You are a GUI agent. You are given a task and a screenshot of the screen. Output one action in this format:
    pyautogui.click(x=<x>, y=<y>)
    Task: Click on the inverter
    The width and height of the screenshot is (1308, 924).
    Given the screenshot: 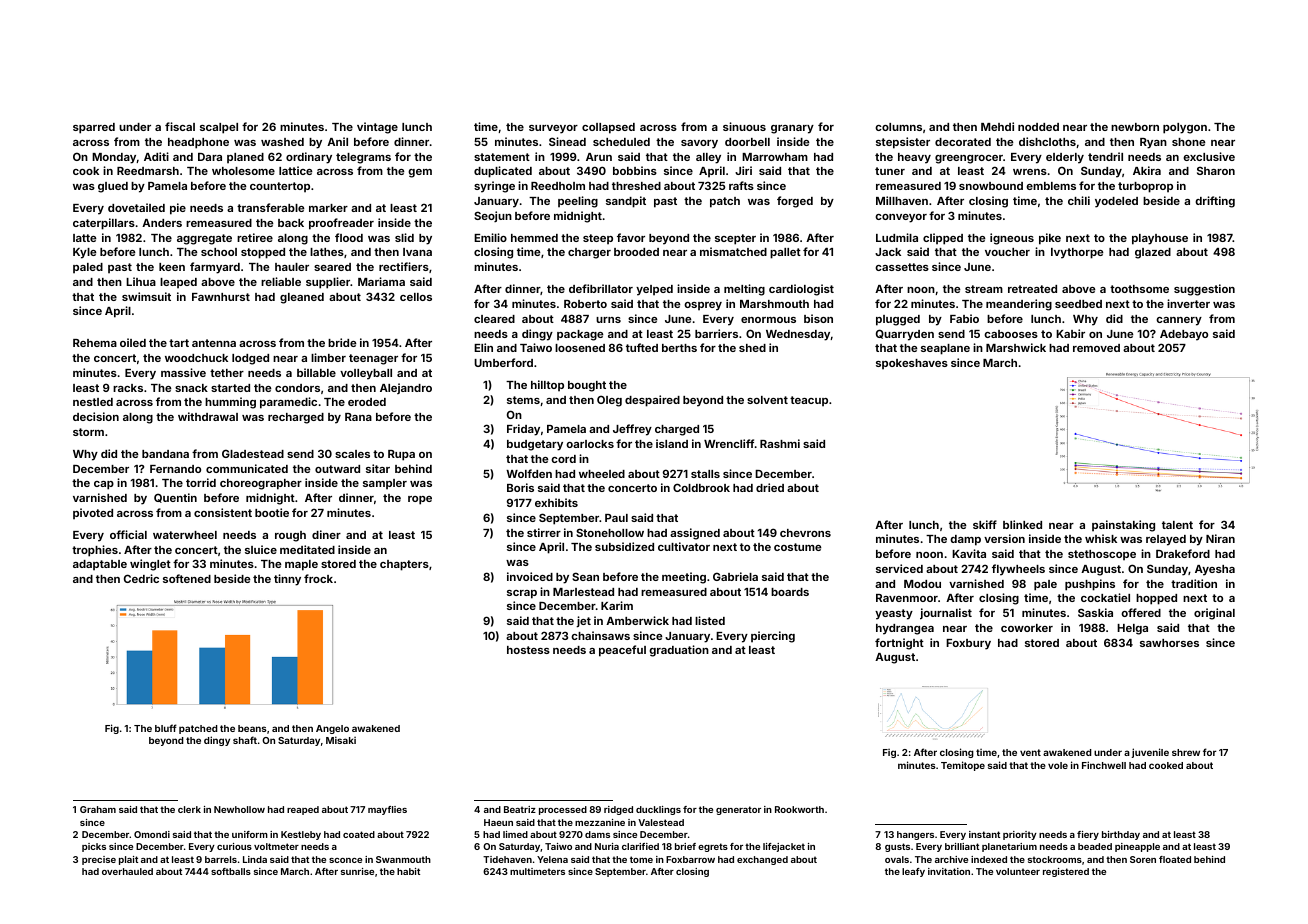 What is the action you would take?
    pyautogui.click(x=1188, y=303)
